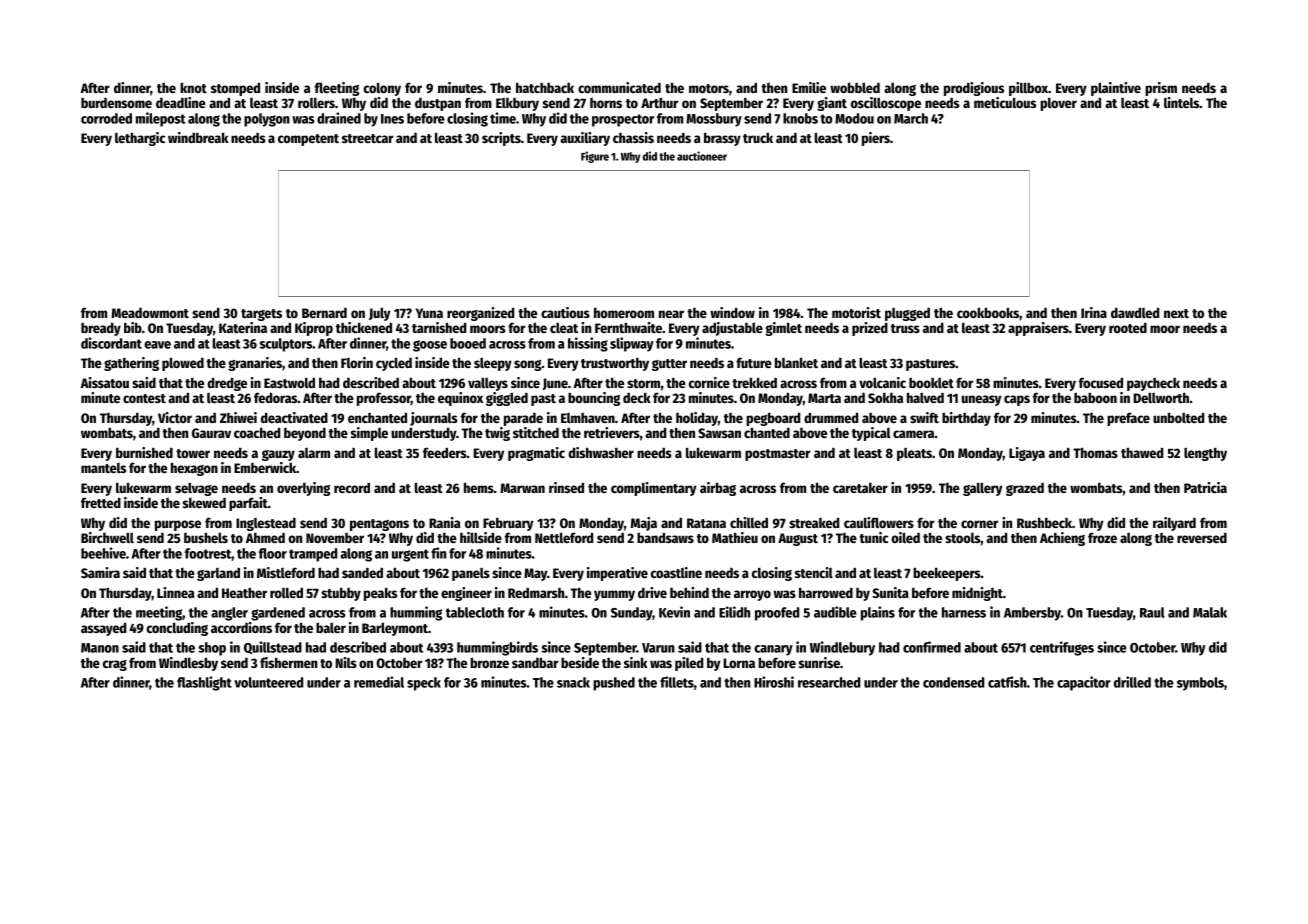 This screenshot has height=924, width=1308. Describe the element at coordinates (188, 664) in the screenshot. I see `Windlesby` at that location.
